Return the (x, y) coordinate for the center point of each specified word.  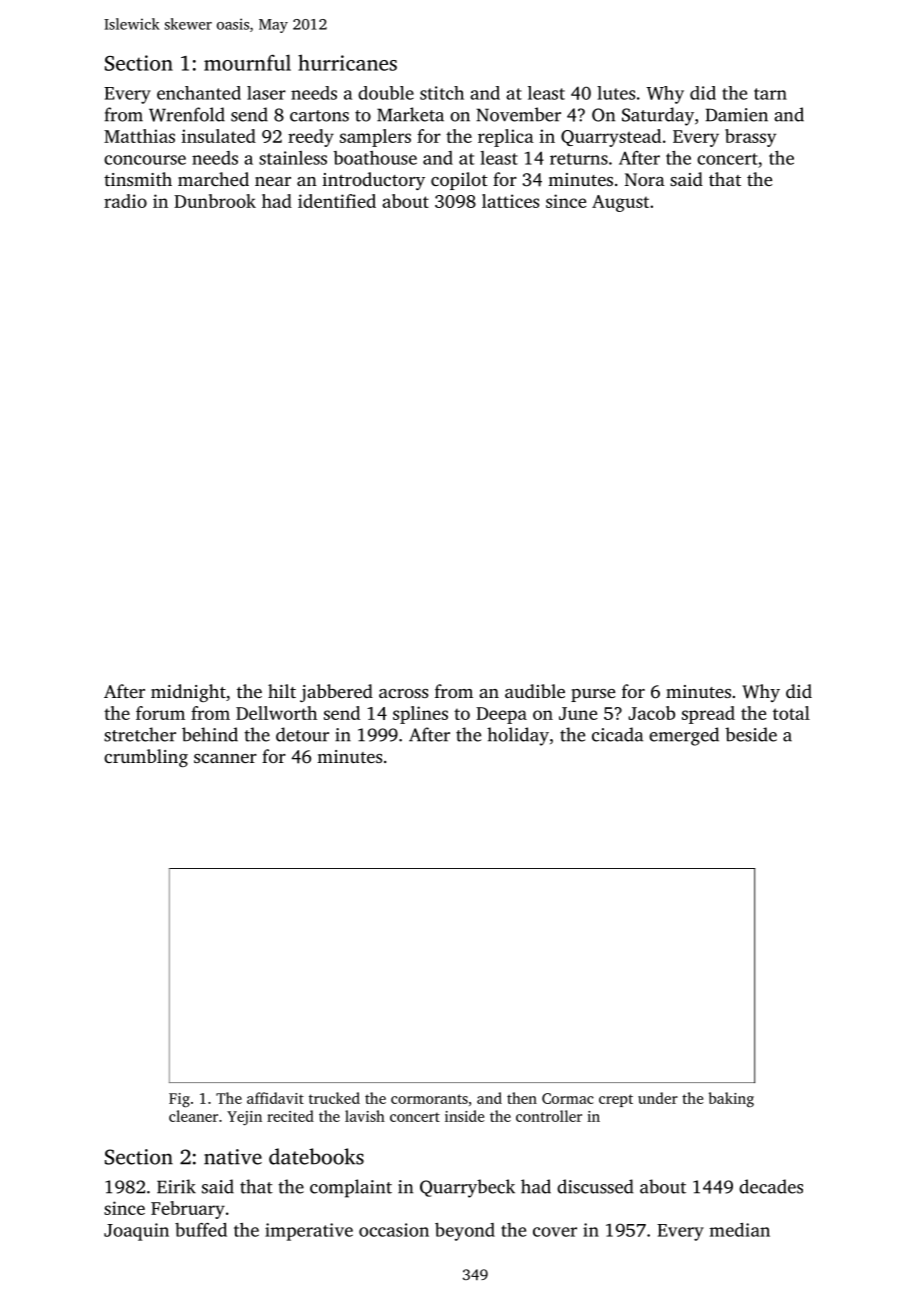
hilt (282, 691)
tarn (770, 94)
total (791, 713)
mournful (247, 62)
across (403, 693)
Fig (179, 1100)
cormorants (429, 1099)
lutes (616, 93)
